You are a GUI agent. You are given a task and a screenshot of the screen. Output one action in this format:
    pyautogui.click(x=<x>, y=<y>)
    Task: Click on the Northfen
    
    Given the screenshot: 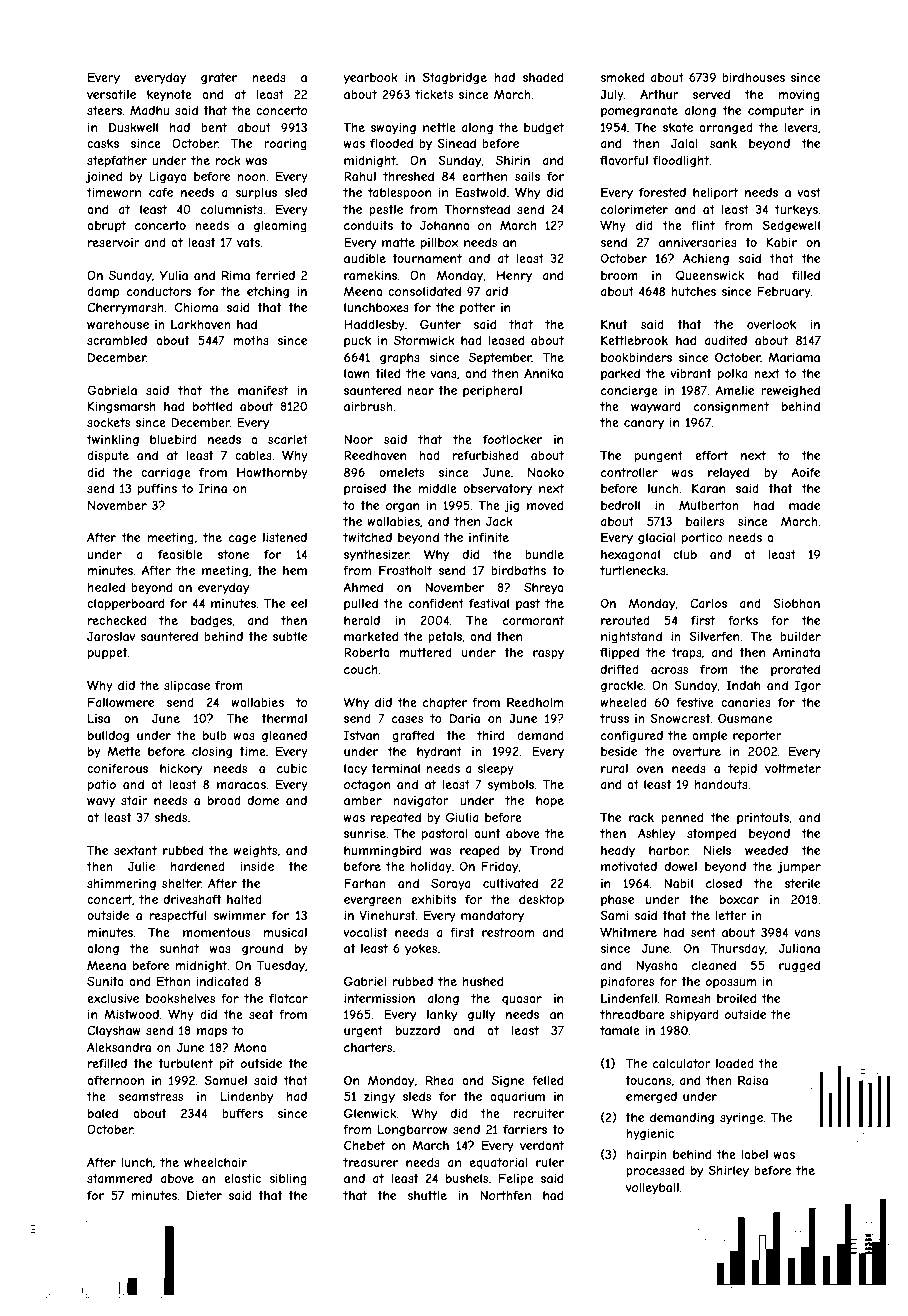 What is the action you would take?
    pyautogui.click(x=505, y=1195)
